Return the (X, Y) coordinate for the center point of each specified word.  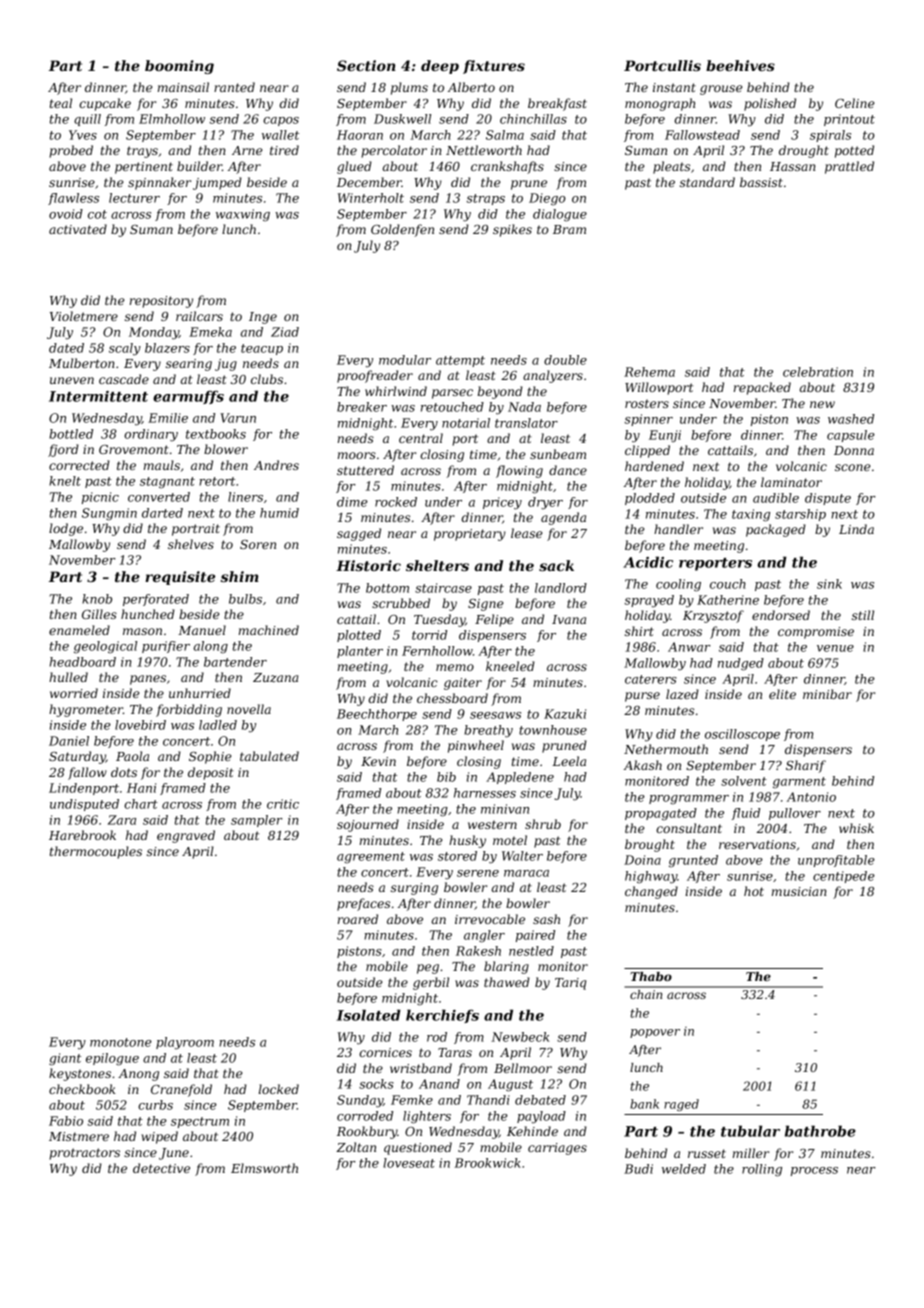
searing (189, 365)
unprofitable (836, 861)
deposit (211, 773)
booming (179, 67)
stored (457, 856)
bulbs (245, 599)
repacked (762, 388)
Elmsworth (264, 1168)
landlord (561, 588)
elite (782, 694)
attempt (460, 361)
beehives (740, 65)
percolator (394, 151)
